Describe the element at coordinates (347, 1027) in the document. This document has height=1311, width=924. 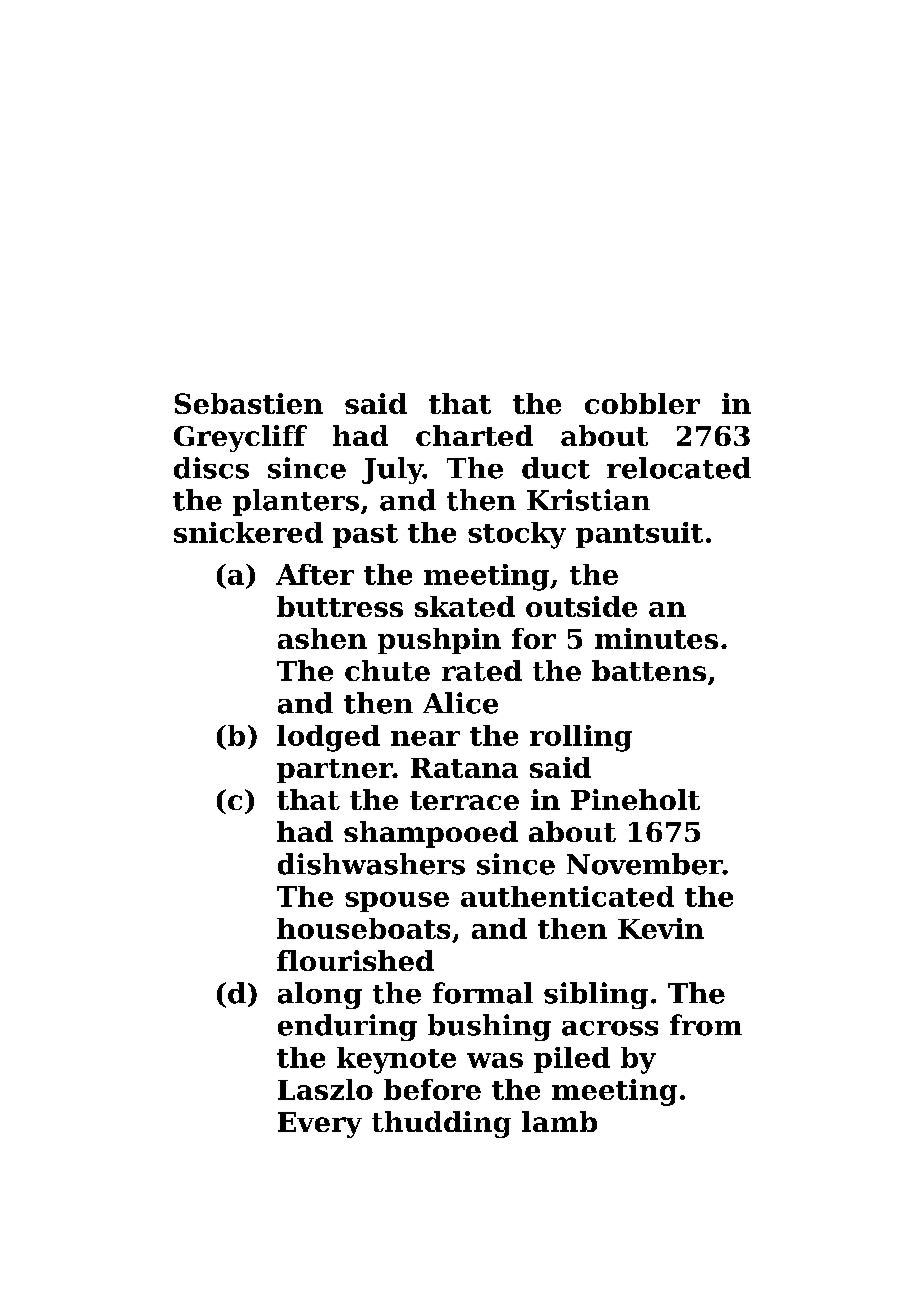
I see `enduring` at that location.
